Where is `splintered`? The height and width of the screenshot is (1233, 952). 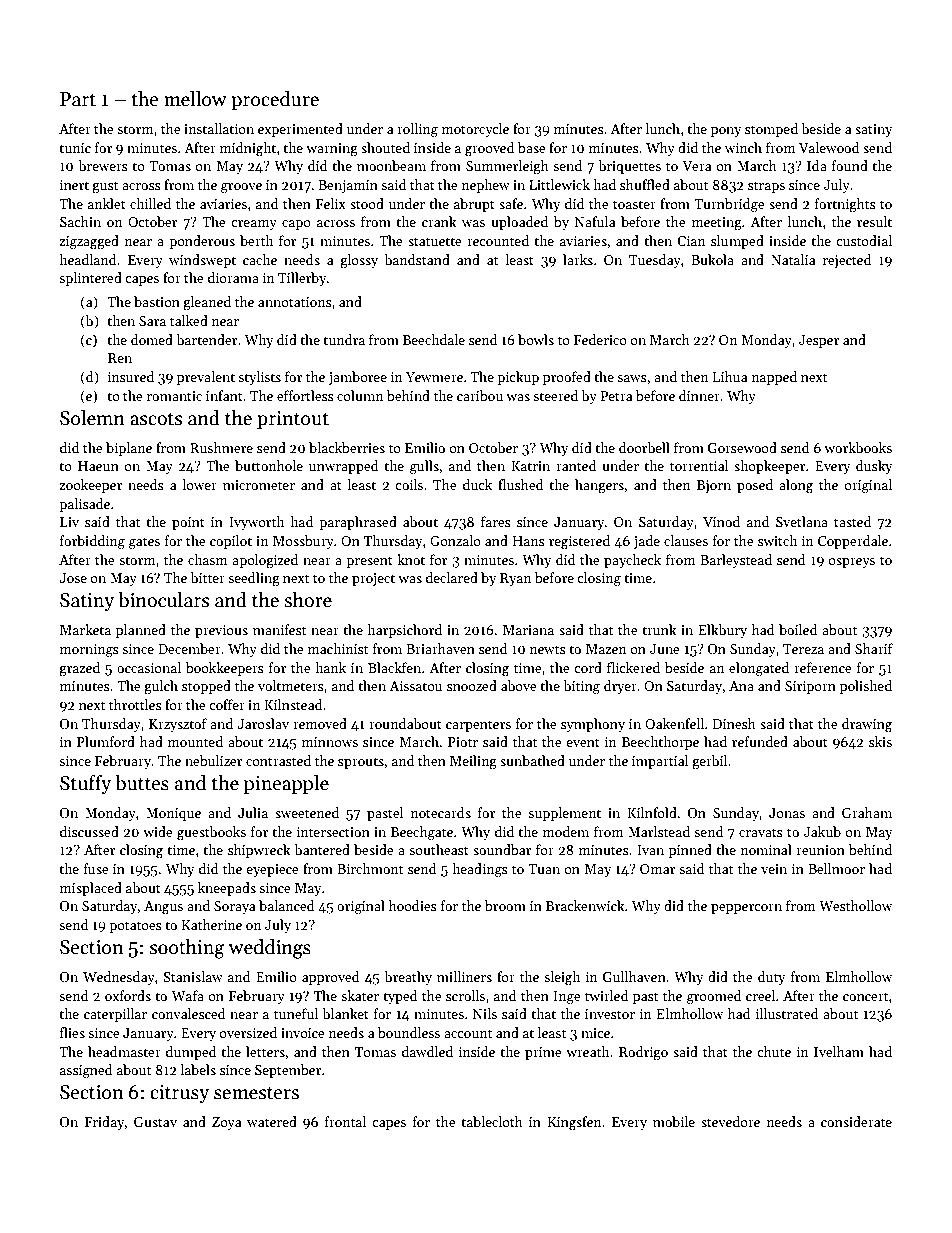
splintered is located at coordinates (90, 279).
